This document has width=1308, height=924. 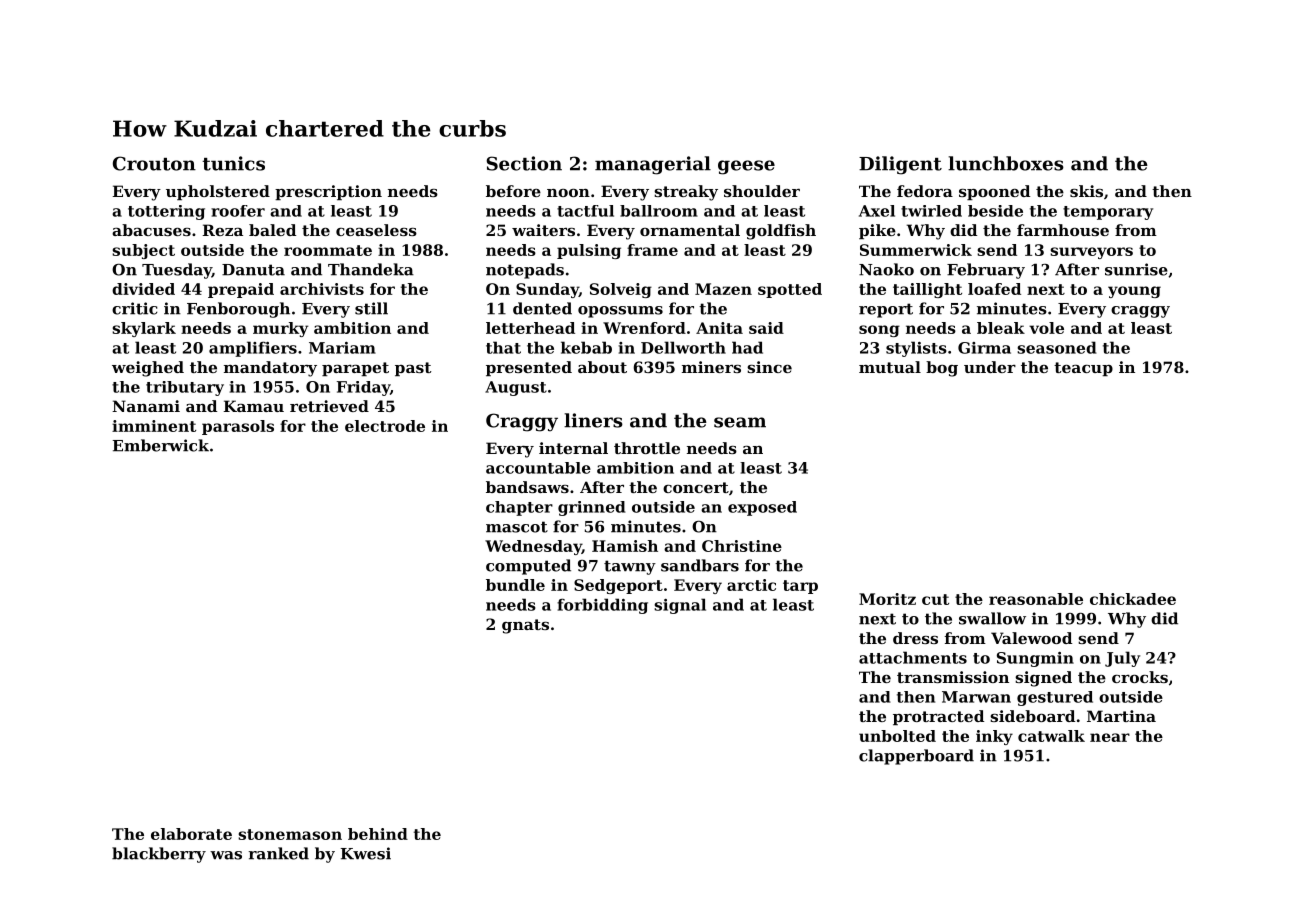 I want to click on Girma, so click(x=984, y=348).
